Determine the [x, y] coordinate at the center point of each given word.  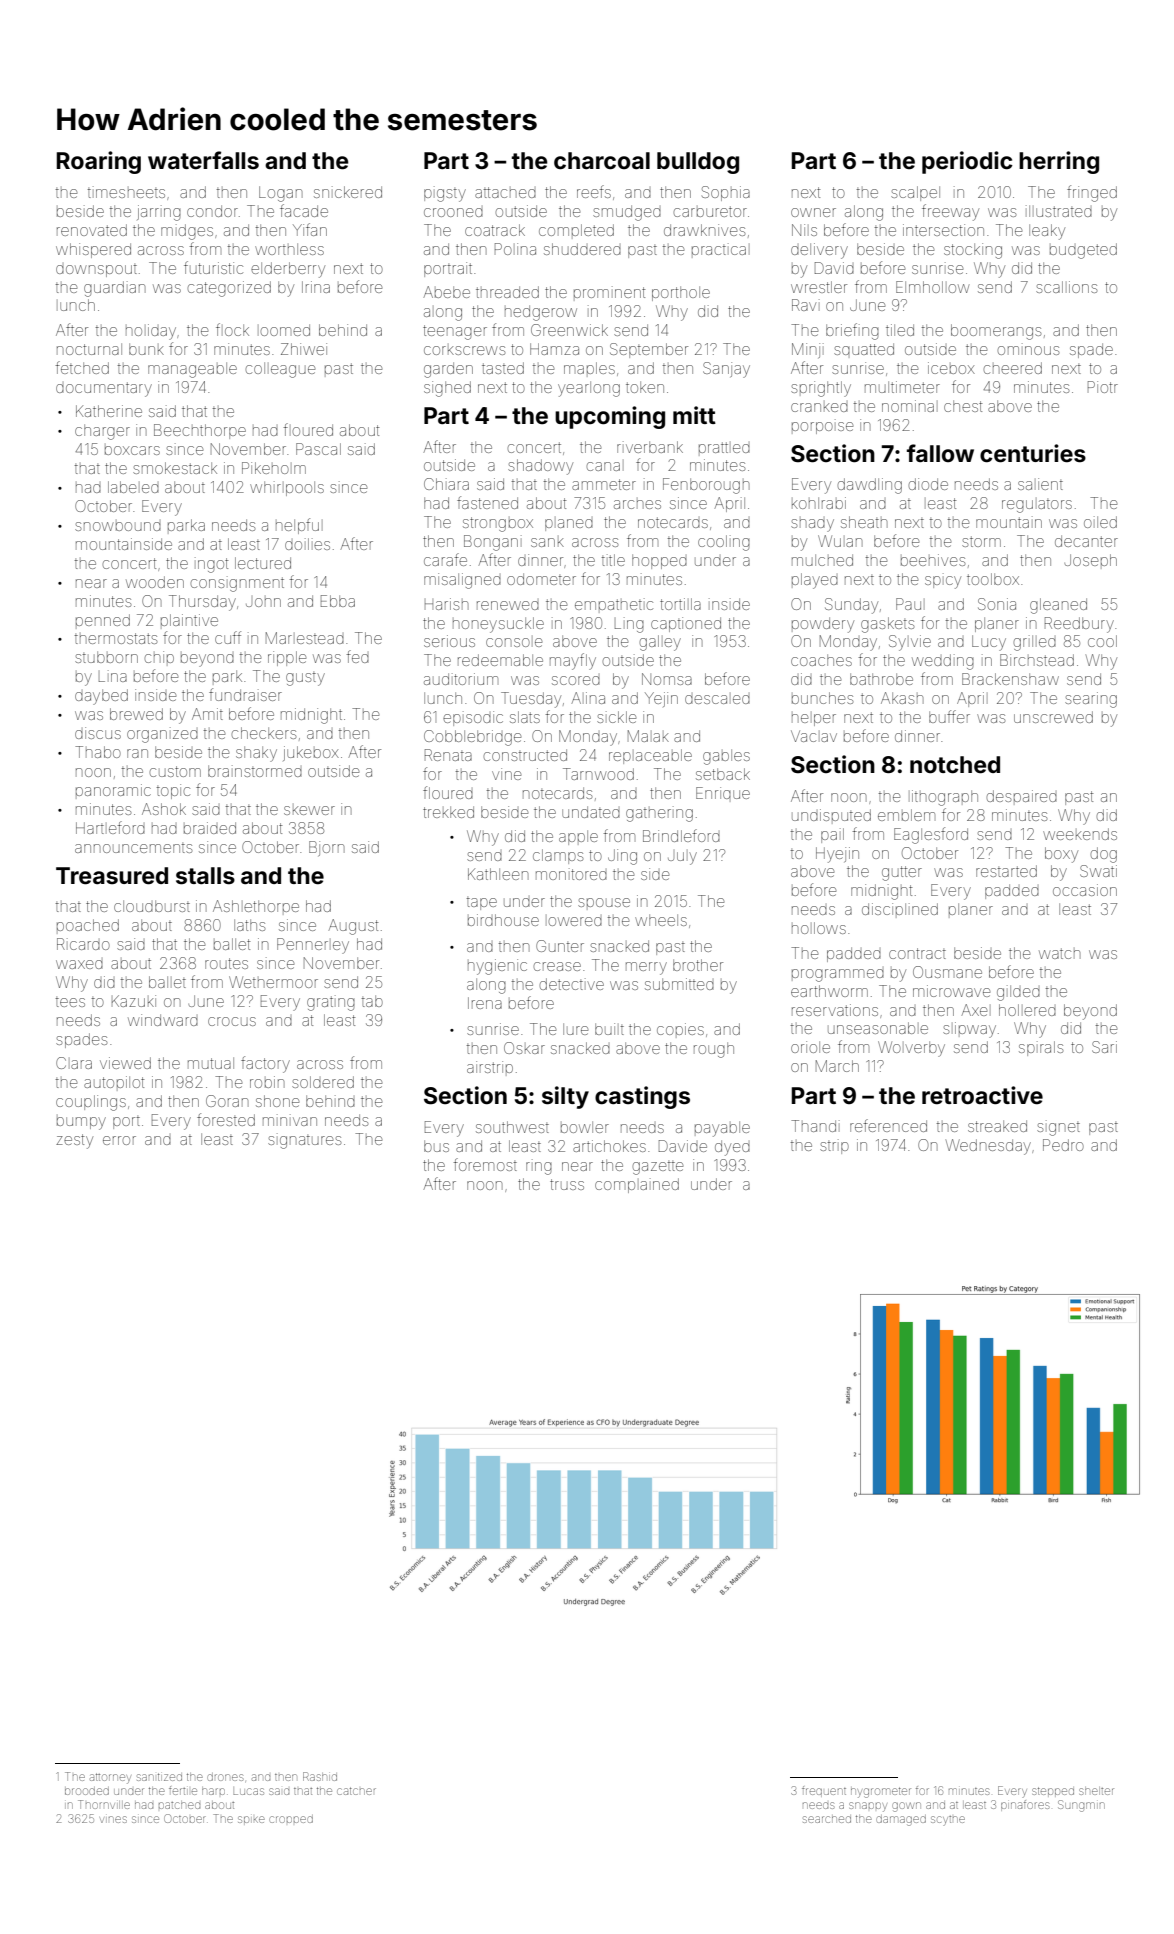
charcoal [602, 161]
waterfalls [203, 160]
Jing [622, 857]
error [119, 1140]
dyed [732, 1148]
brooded [87, 1791]
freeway [950, 212]
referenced [888, 1125]
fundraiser [245, 694]
